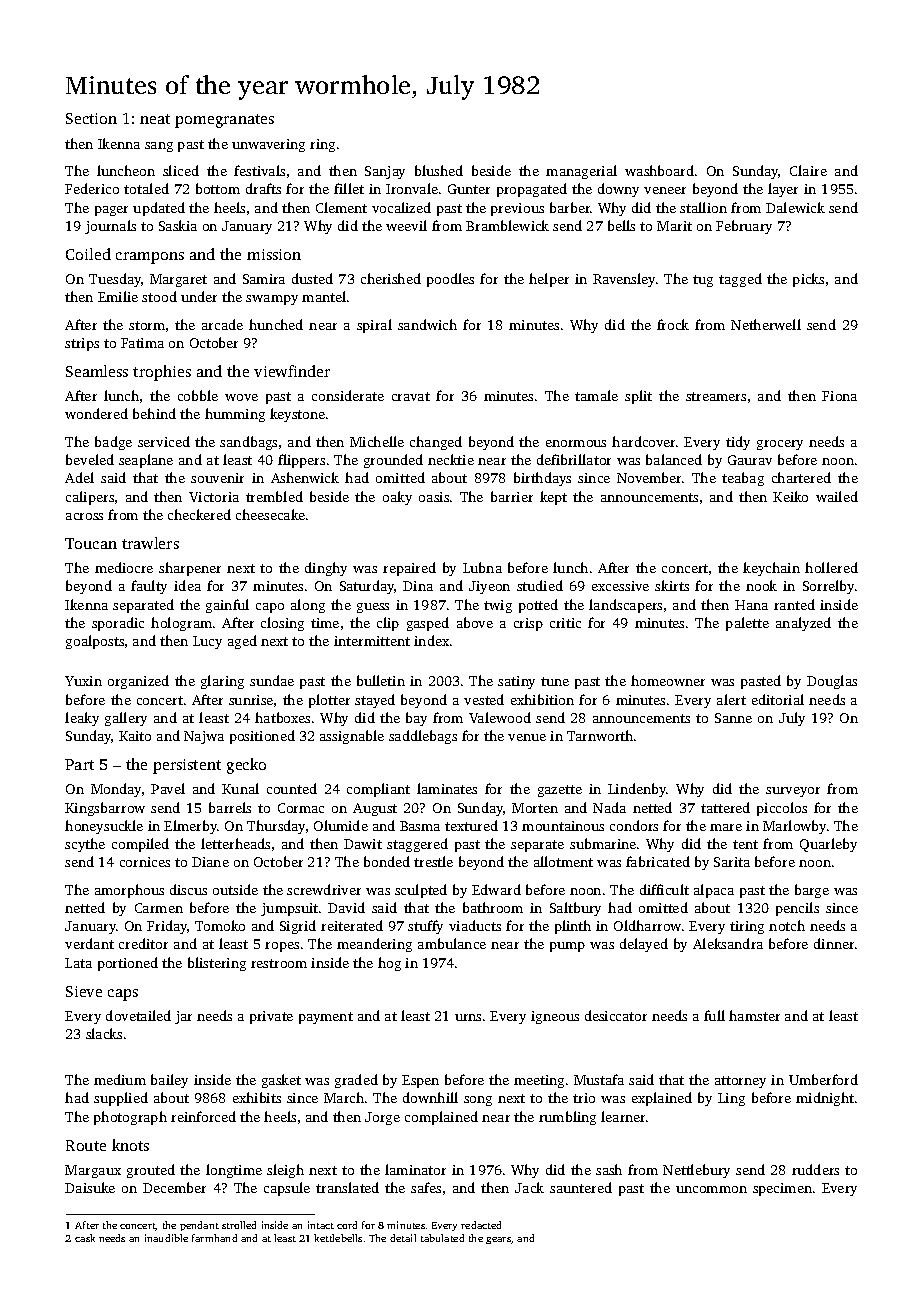 The width and height of the document is (924, 1308). What do you see at coordinates (498, 1240) in the document?
I see `gears` at bounding box center [498, 1240].
